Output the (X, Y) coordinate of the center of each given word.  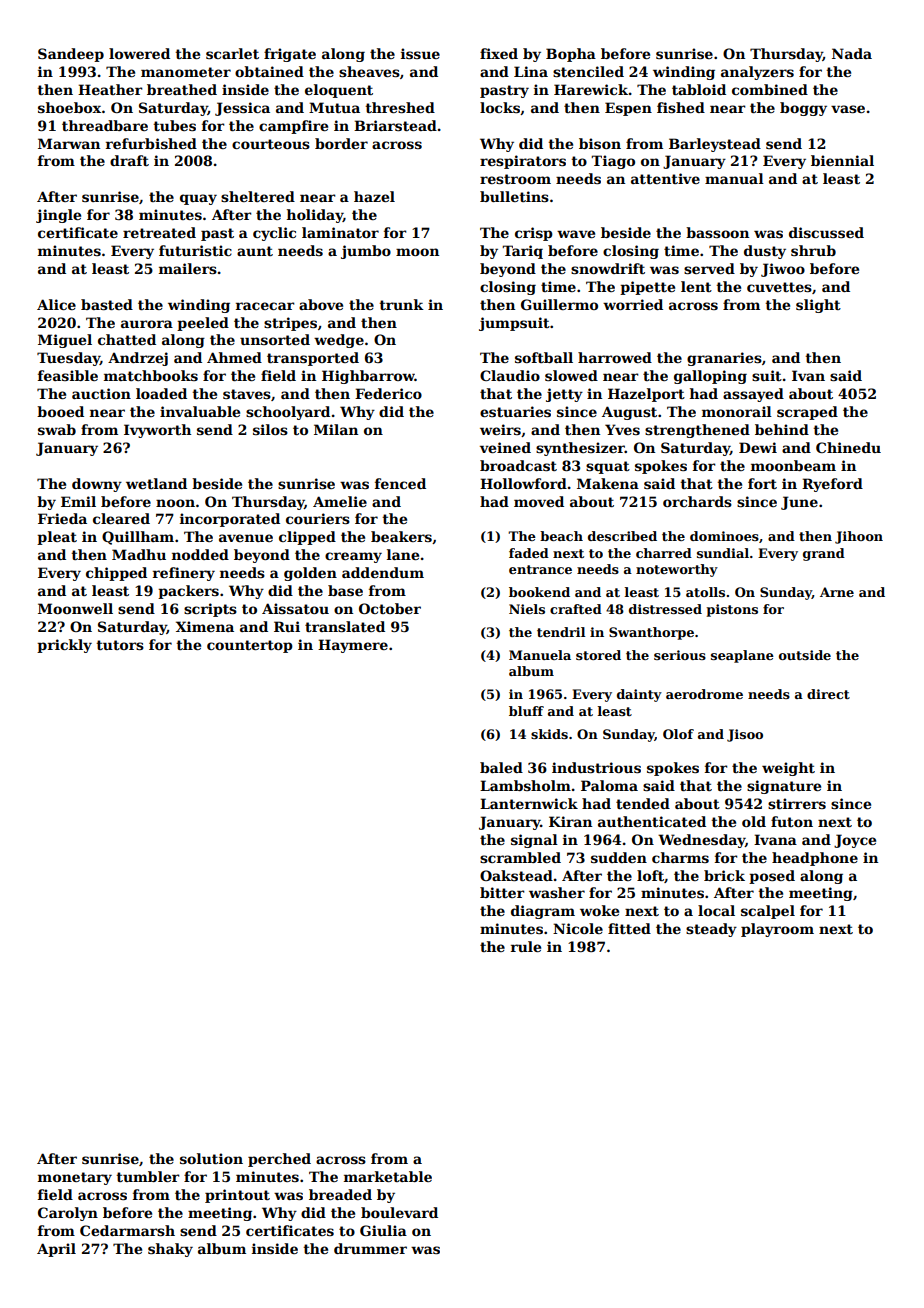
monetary (75, 1178)
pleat (57, 538)
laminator (340, 232)
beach (561, 536)
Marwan (69, 143)
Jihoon (859, 537)
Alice (56, 304)
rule (526, 946)
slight (818, 306)
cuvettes (779, 287)
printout (237, 1196)
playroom (777, 930)
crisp (534, 234)
